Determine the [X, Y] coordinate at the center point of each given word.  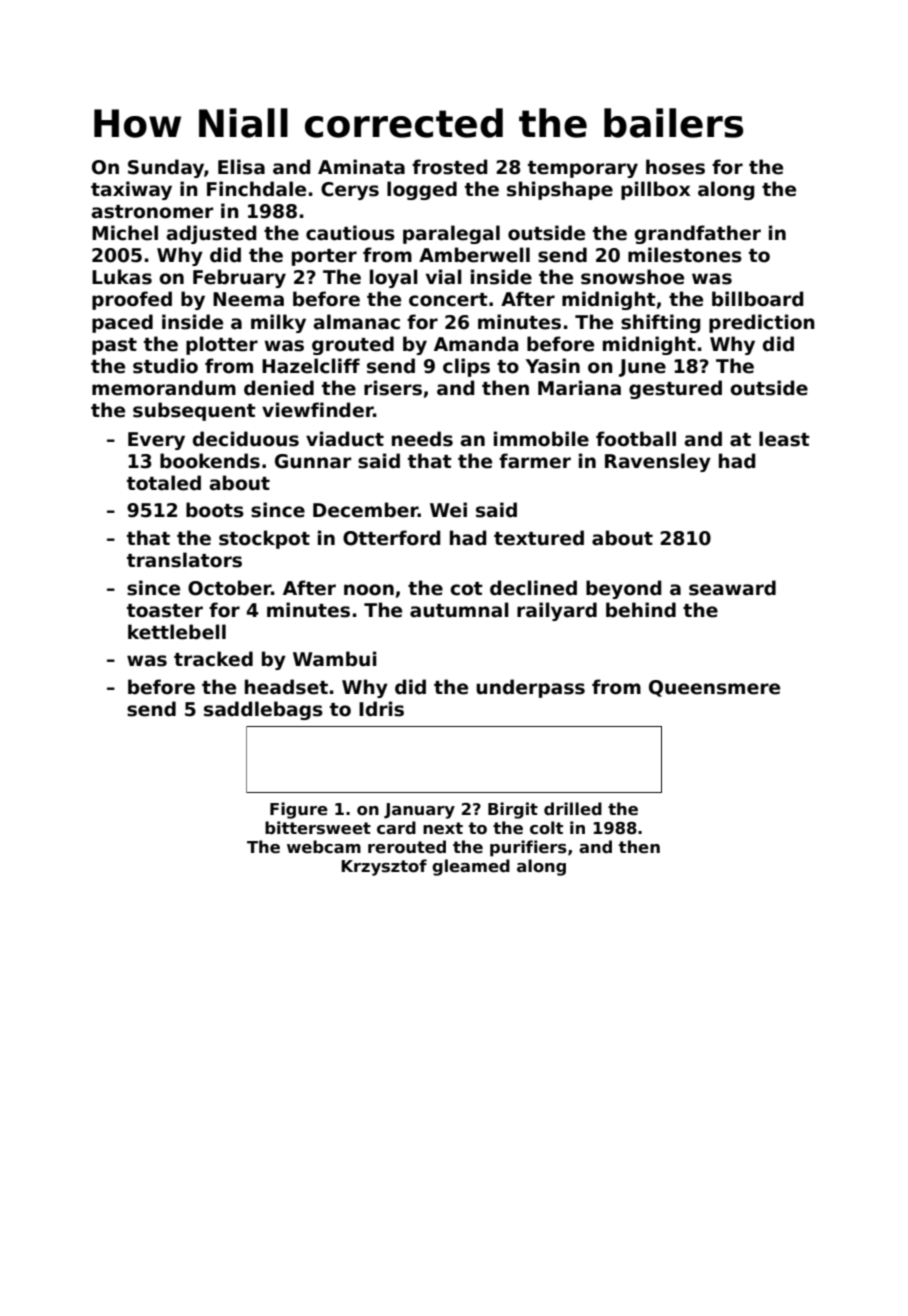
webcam [324, 847]
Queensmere [714, 688]
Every [156, 441]
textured [539, 538]
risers [393, 388]
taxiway [131, 190]
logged [422, 190]
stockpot [264, 539]
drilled [573, 809]
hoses [675, 167]
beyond [623, 589]
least [784, 439]
